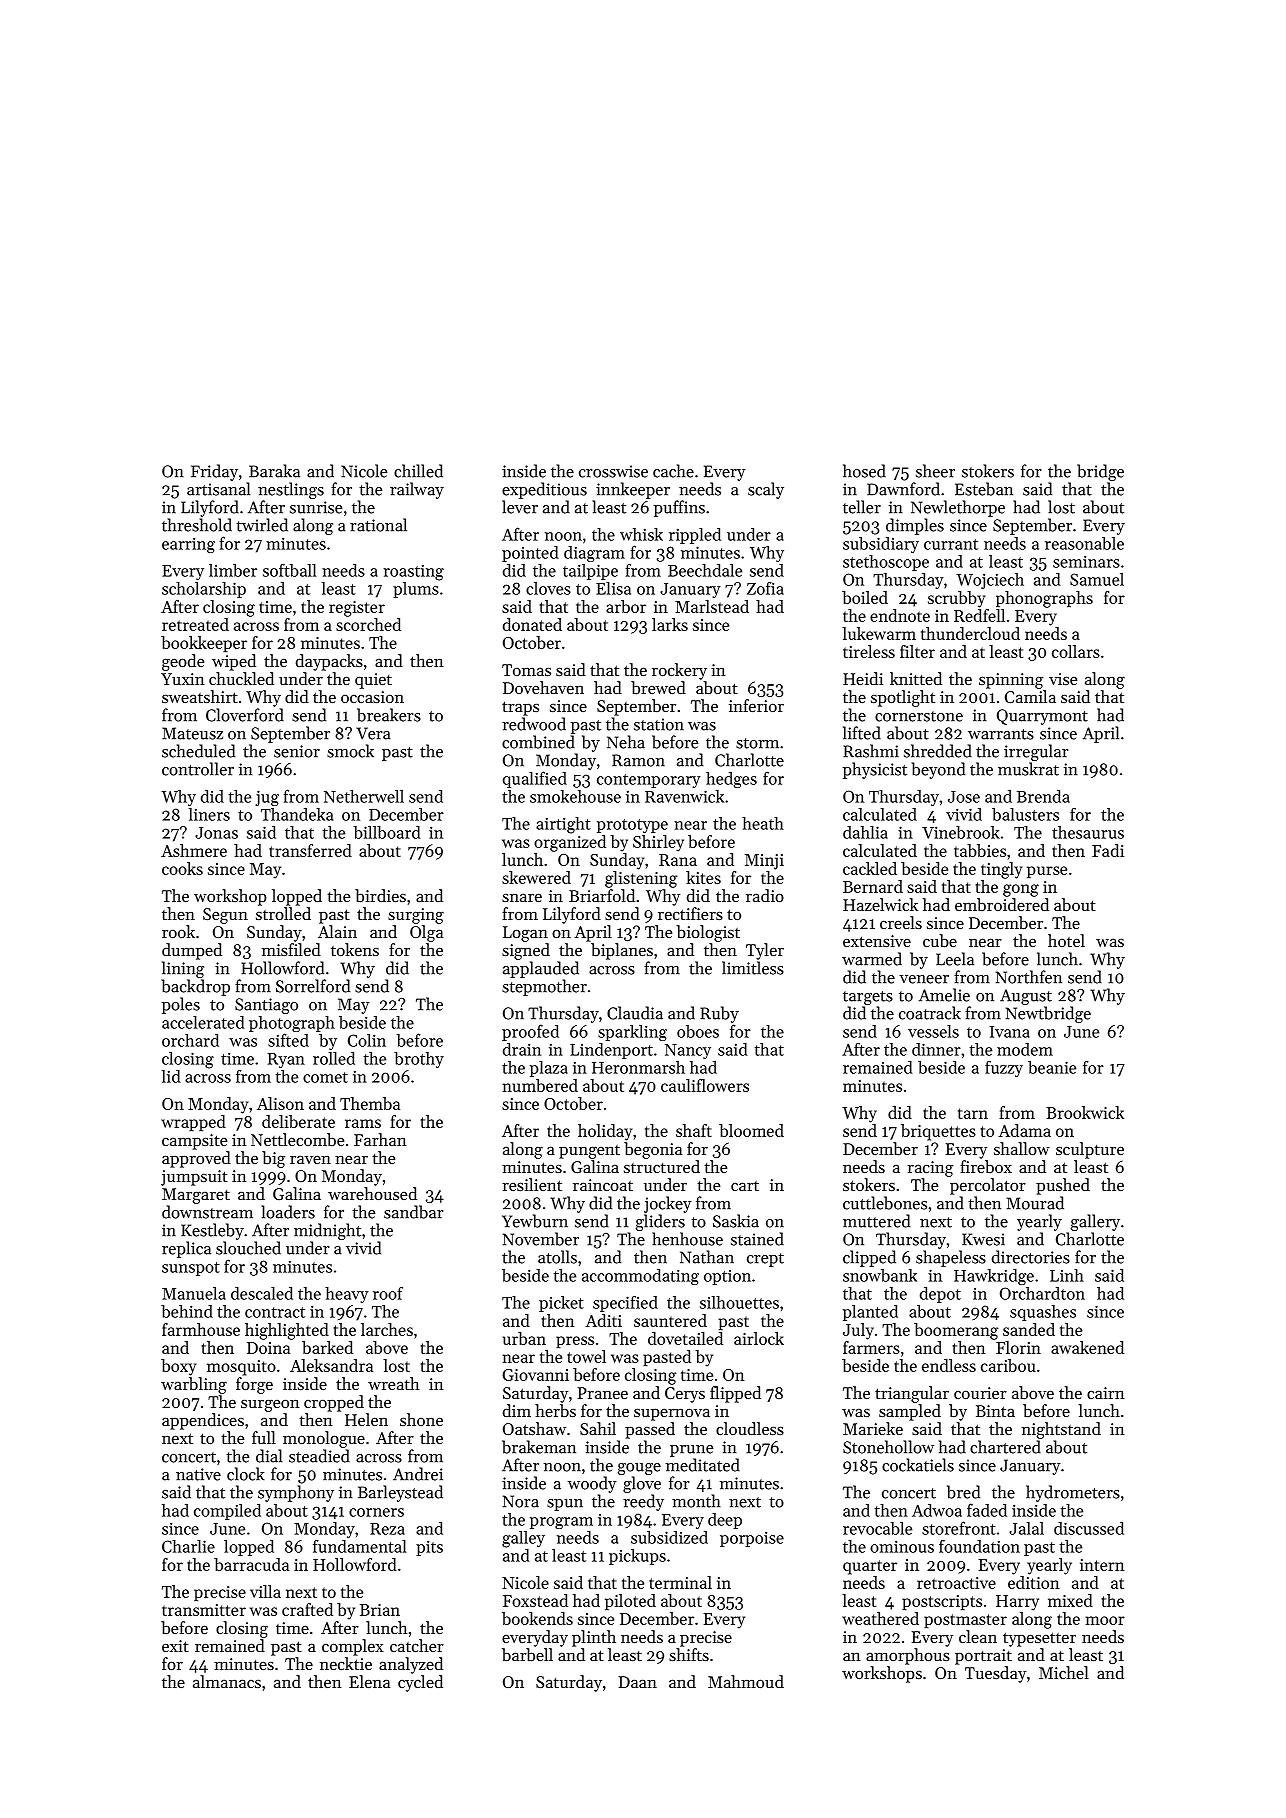 Image resolution: width=1286 pixels, height=1818 pixels. Describe the element at coordinates (274, 471) in the page. I see `Baraka` at that location.
